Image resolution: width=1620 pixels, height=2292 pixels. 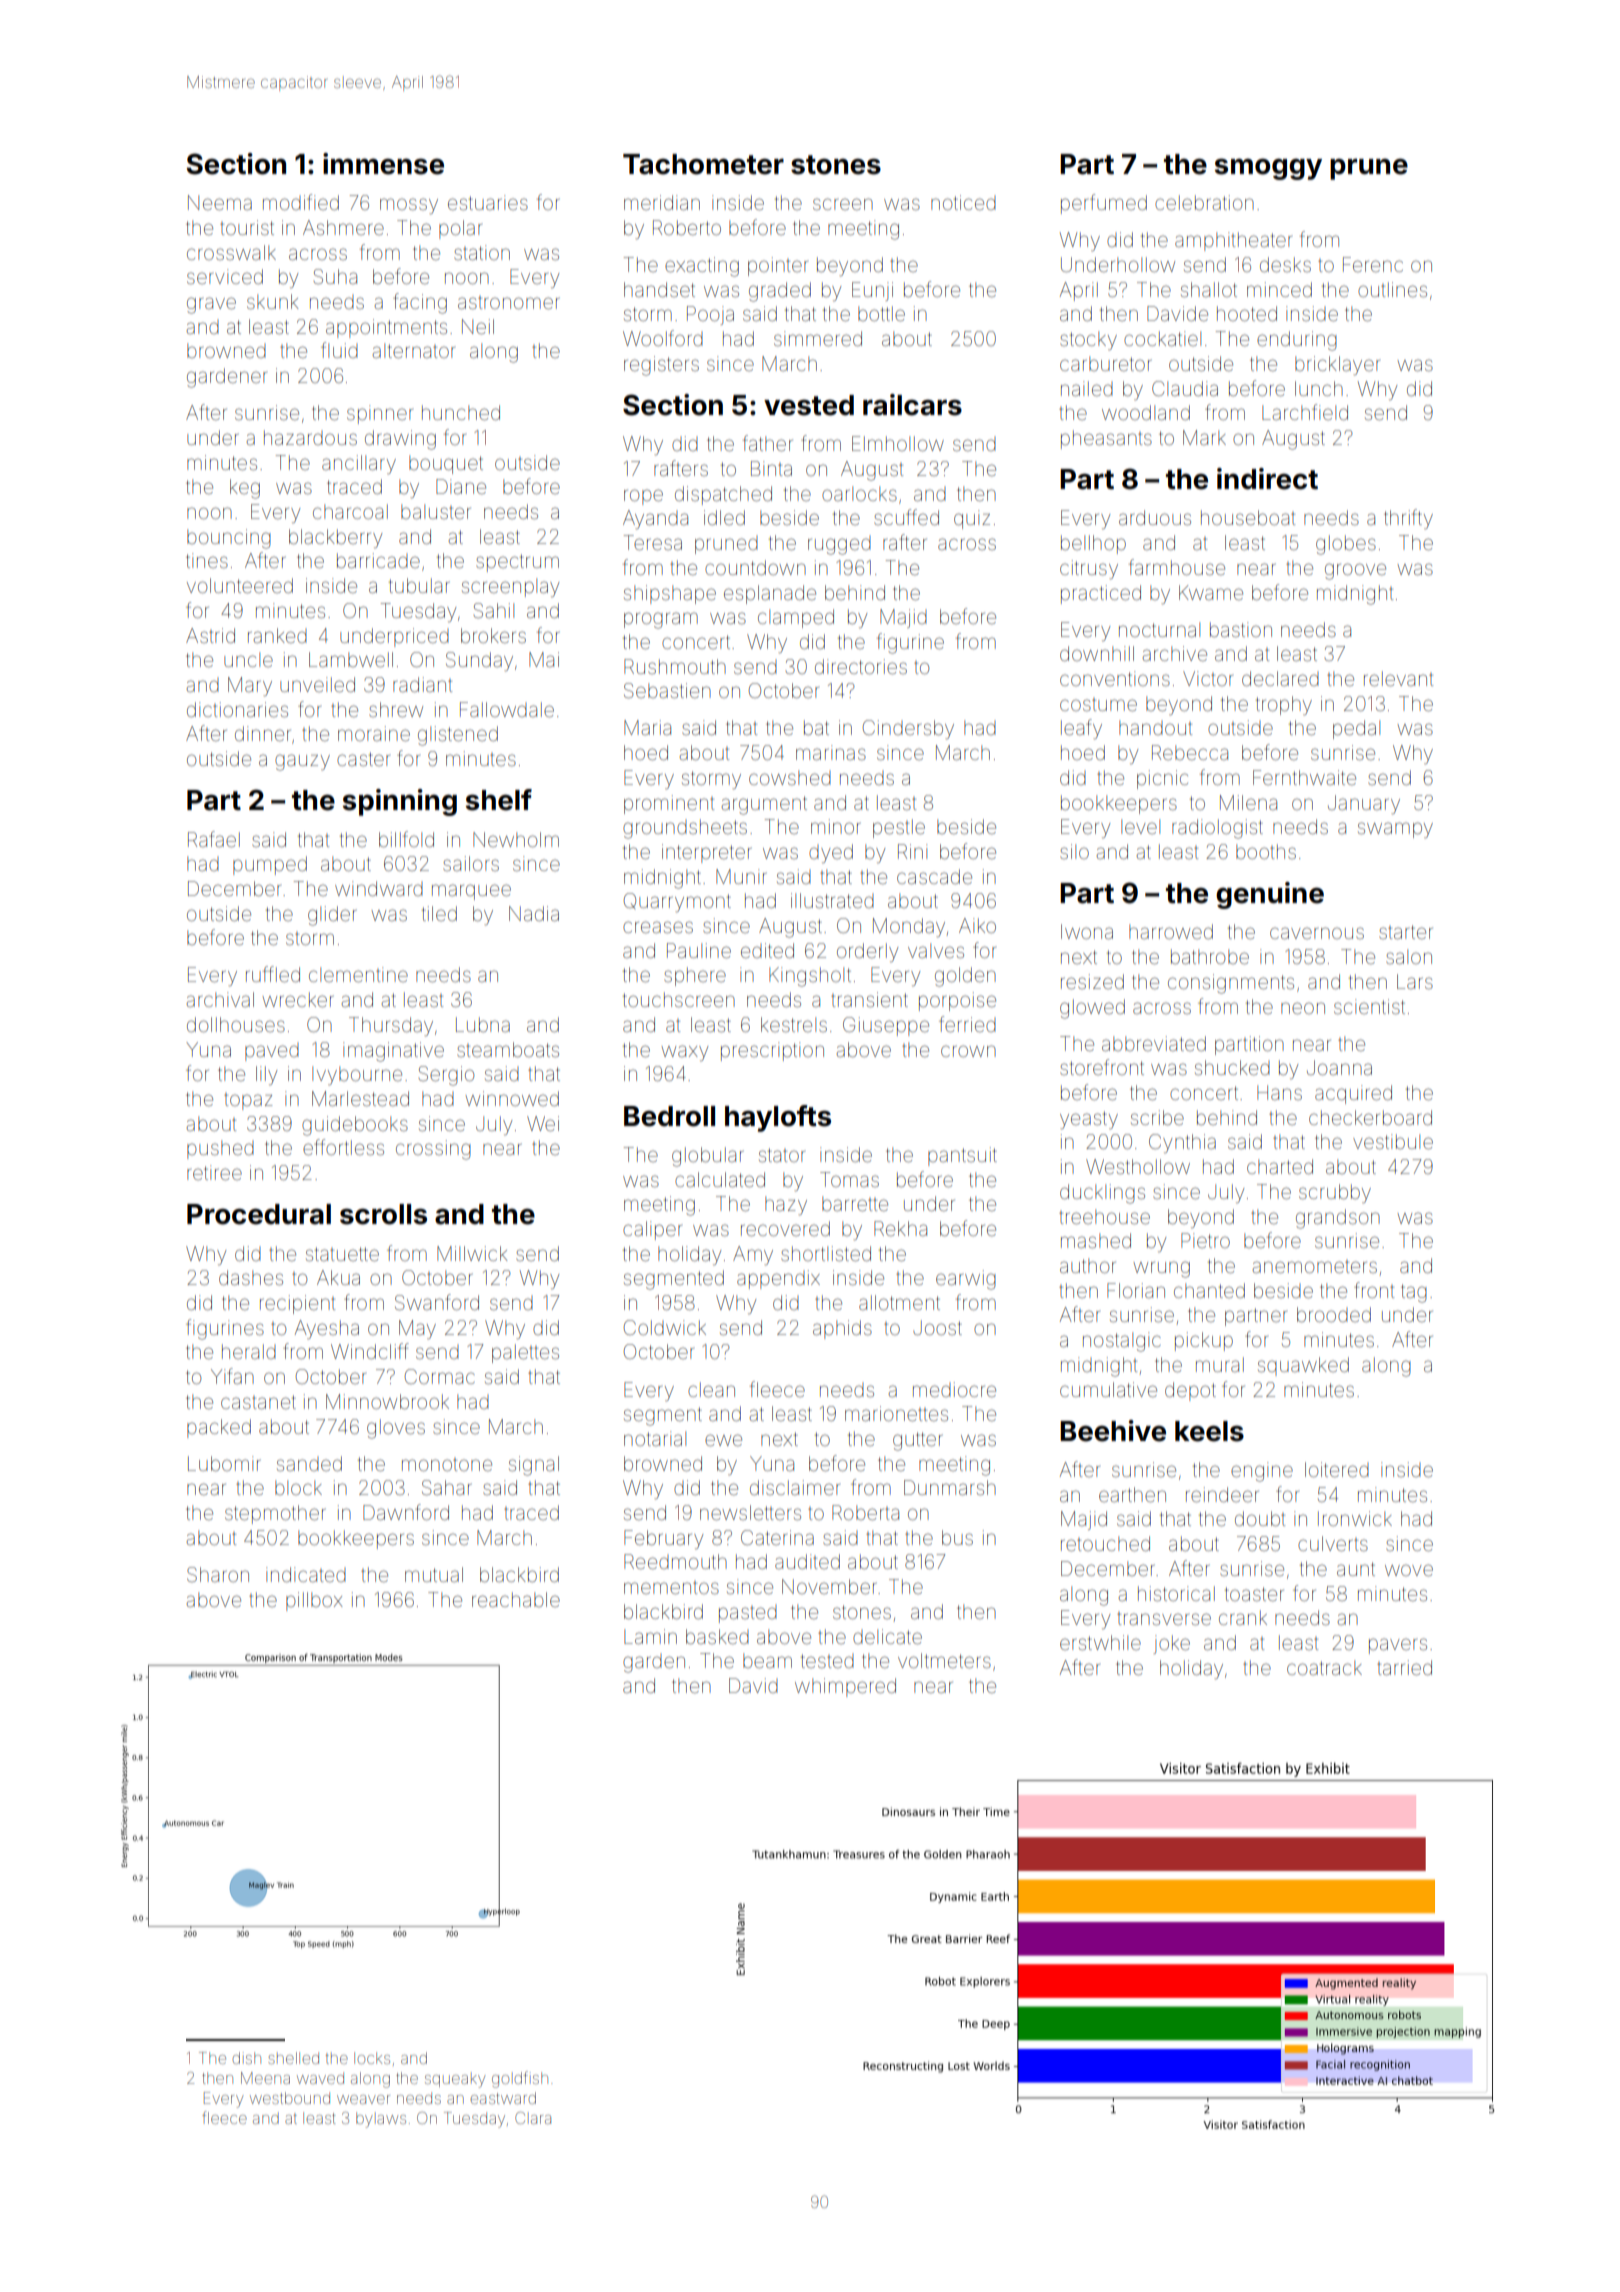 What do you see at coordinates (1268, 169) in the image?
I see `smoggy` at bounding box center [1268, 169].
